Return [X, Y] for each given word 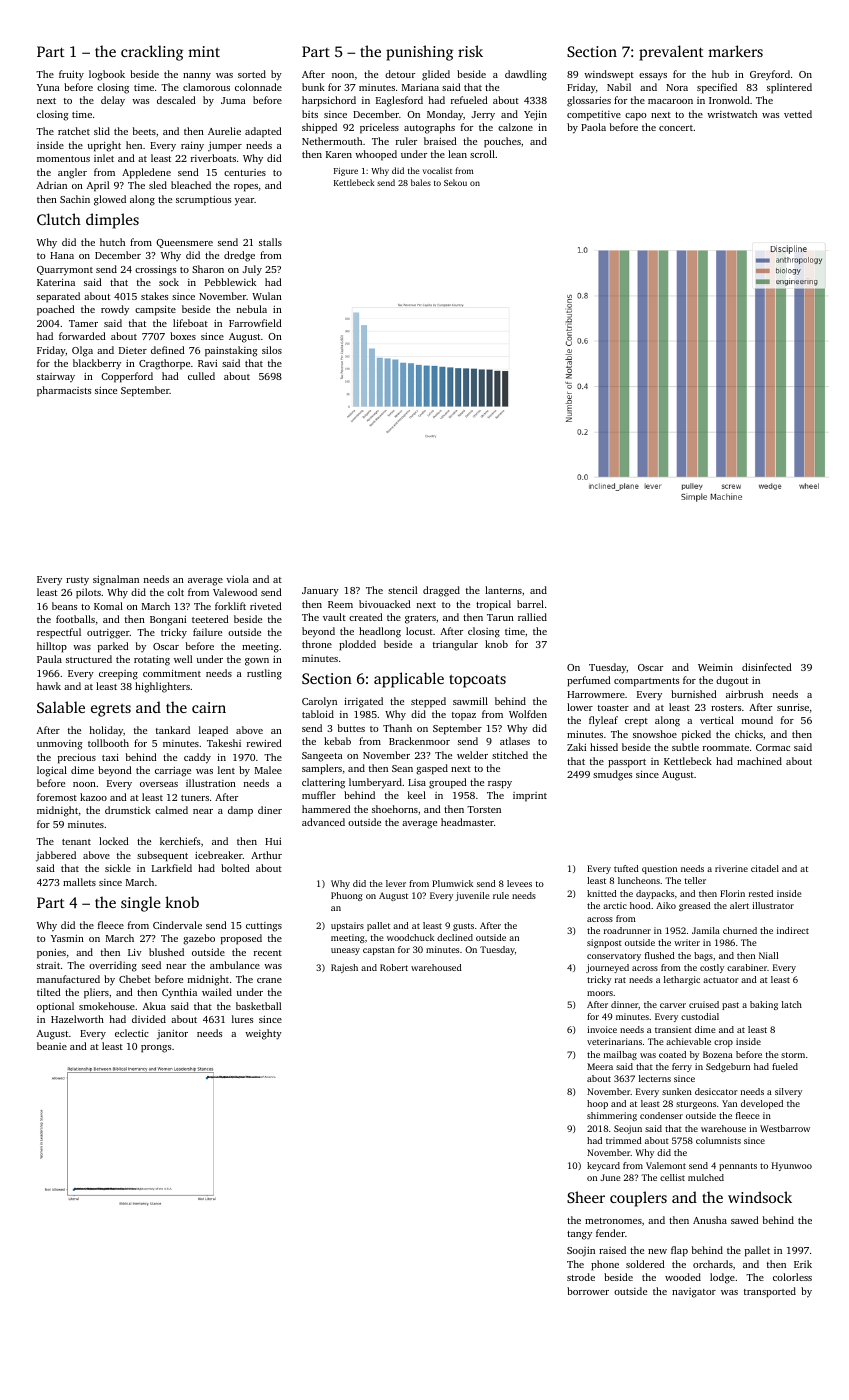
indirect [793, 930]
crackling [152, 53]
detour [400, 74]
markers [735, 51]
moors [600, 993]
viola [237, 579]
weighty [263, 1034]
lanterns [503, 590]
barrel [530, 604]
